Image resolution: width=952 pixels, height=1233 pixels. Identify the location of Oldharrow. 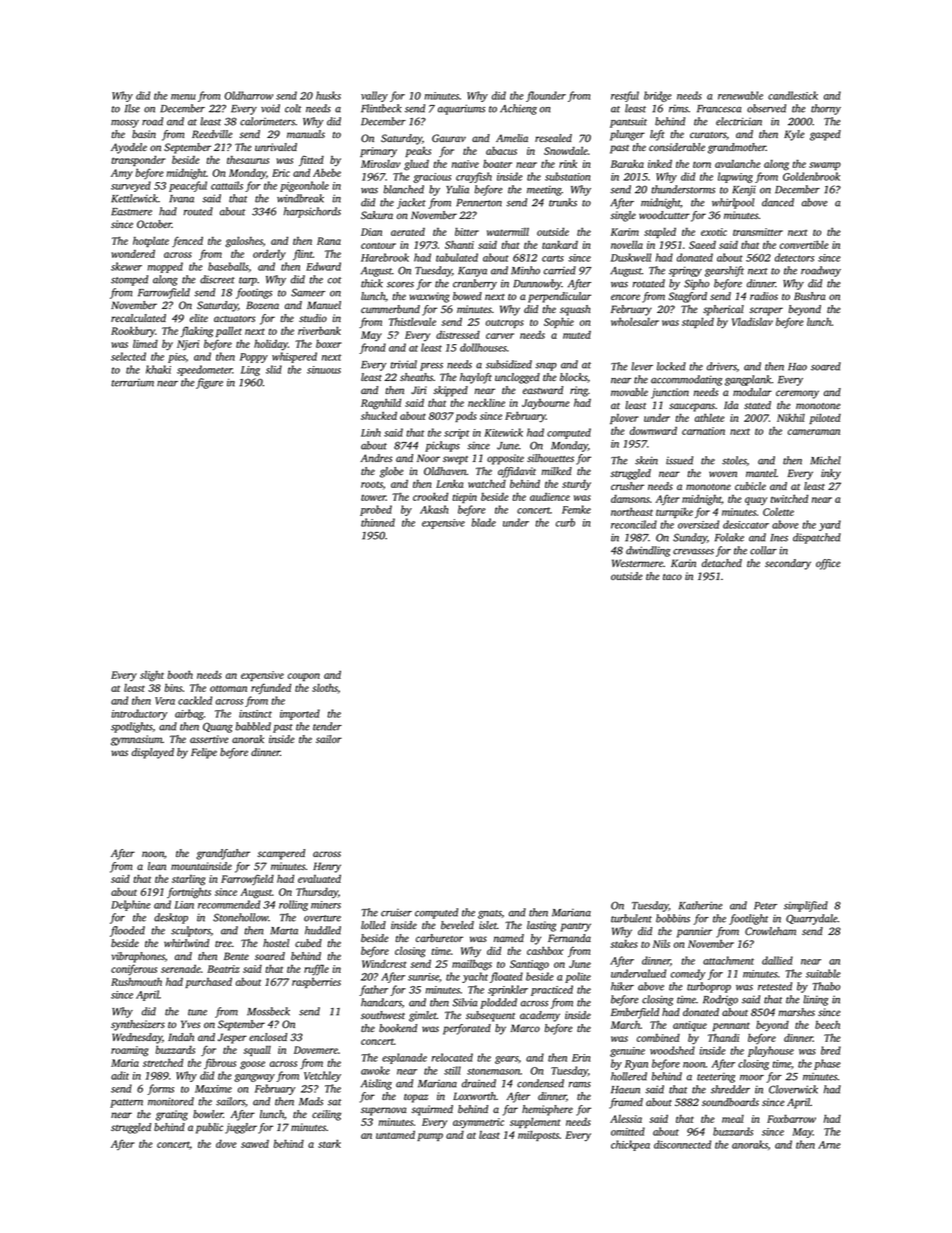
(248, 95).
